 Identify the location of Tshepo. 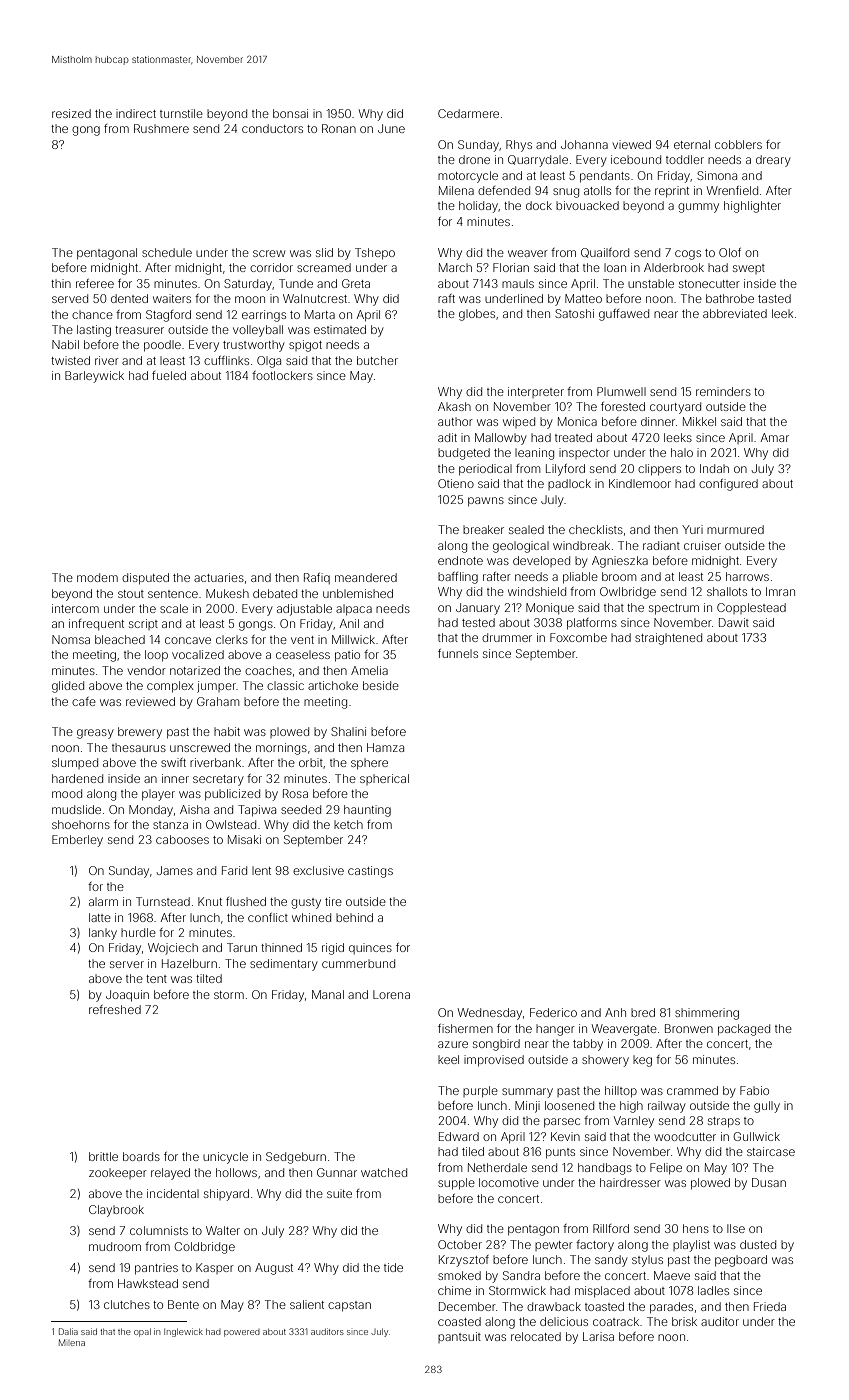
(375, 253).
